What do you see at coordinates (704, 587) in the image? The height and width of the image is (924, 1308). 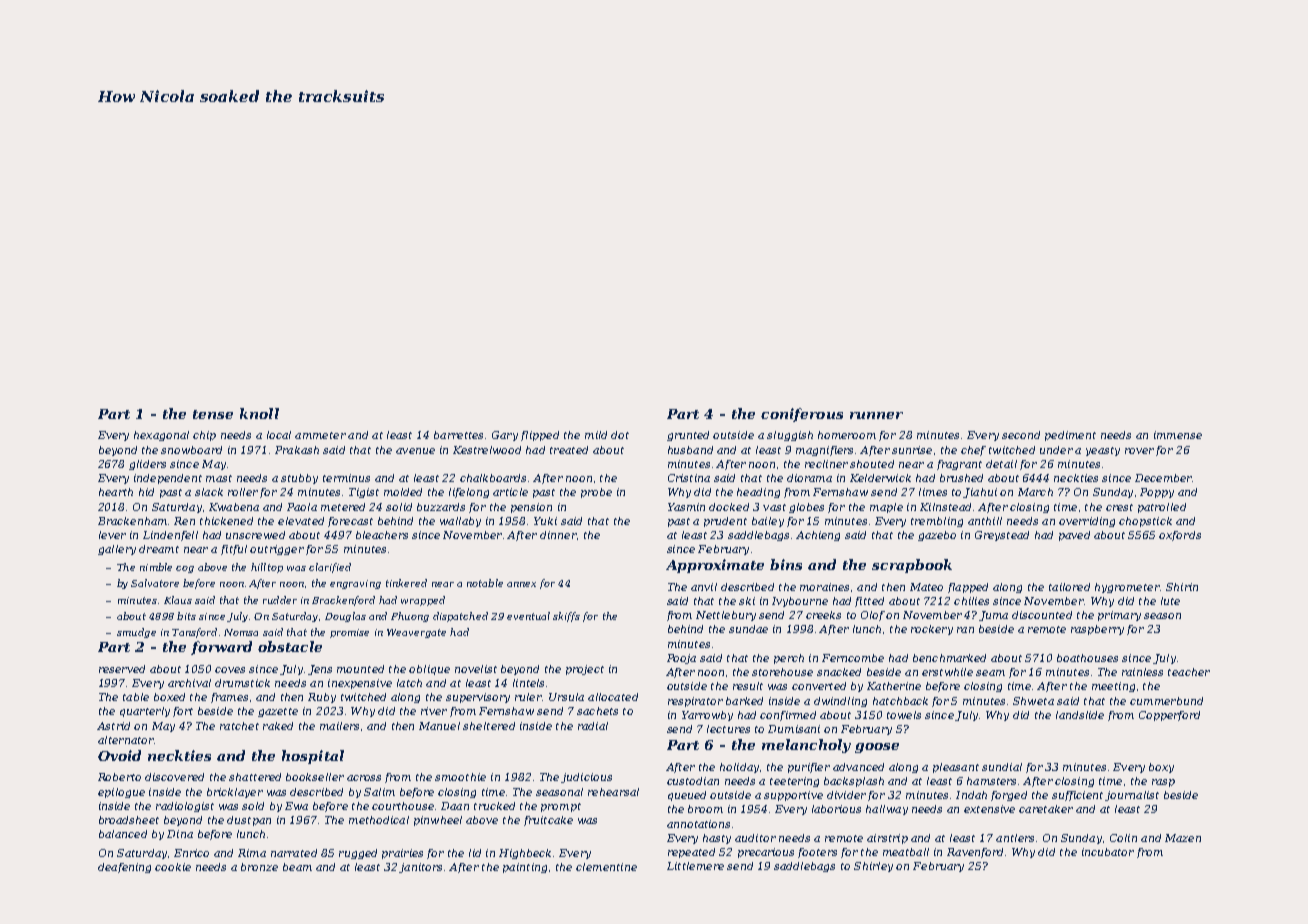 I see `anvil` at bounding box center [704, 587].
